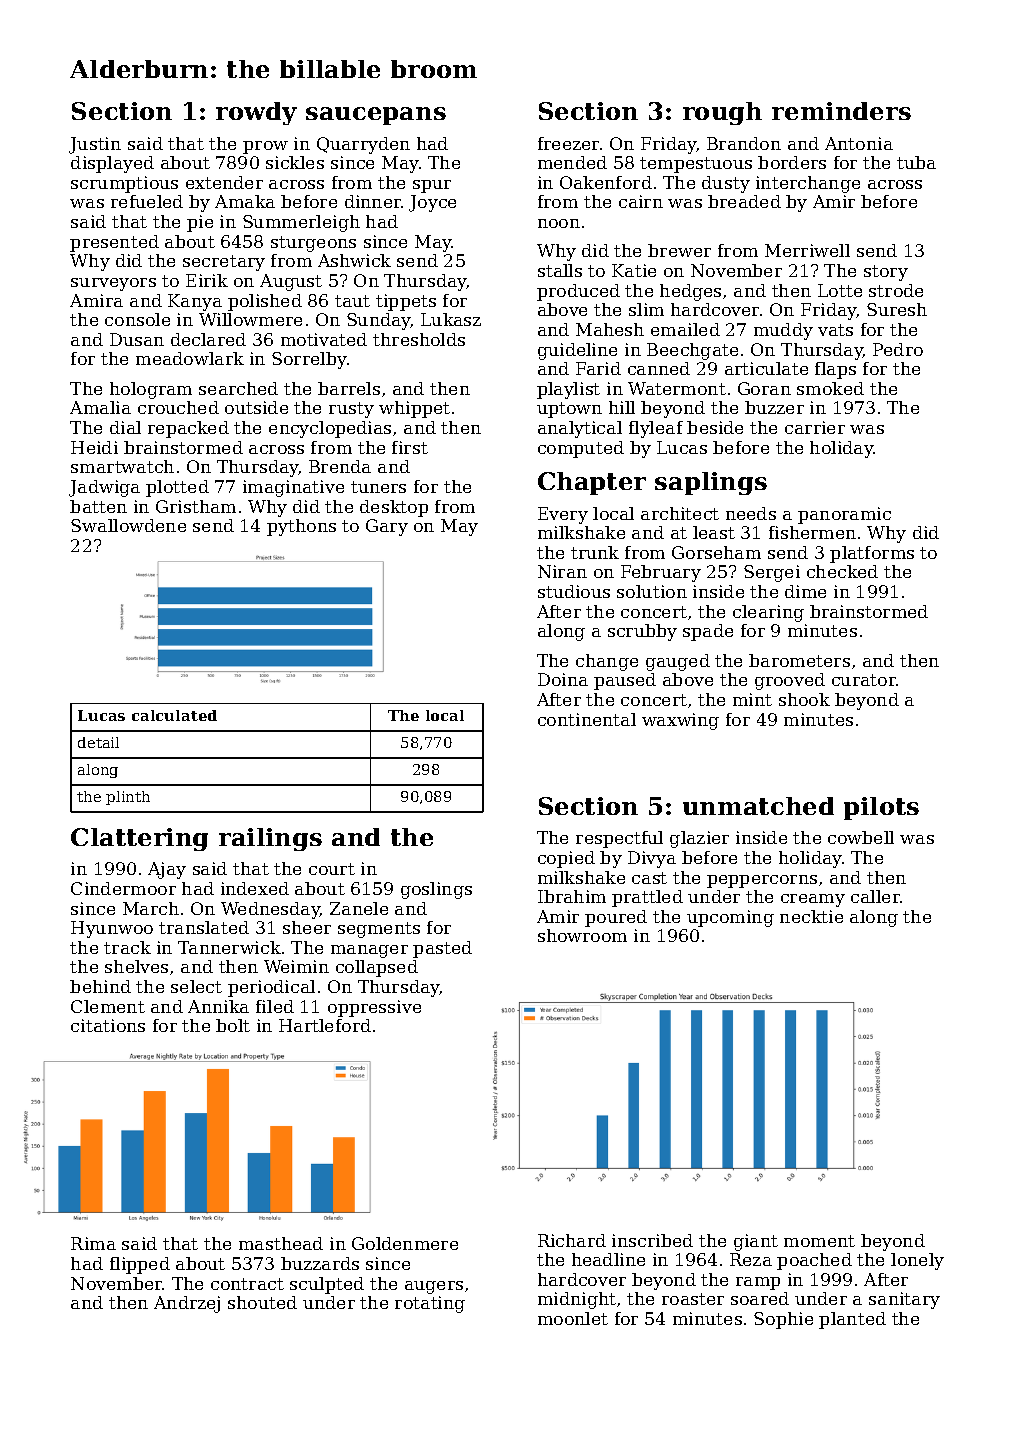  I want to click on saucepans, so click(376, 116).
